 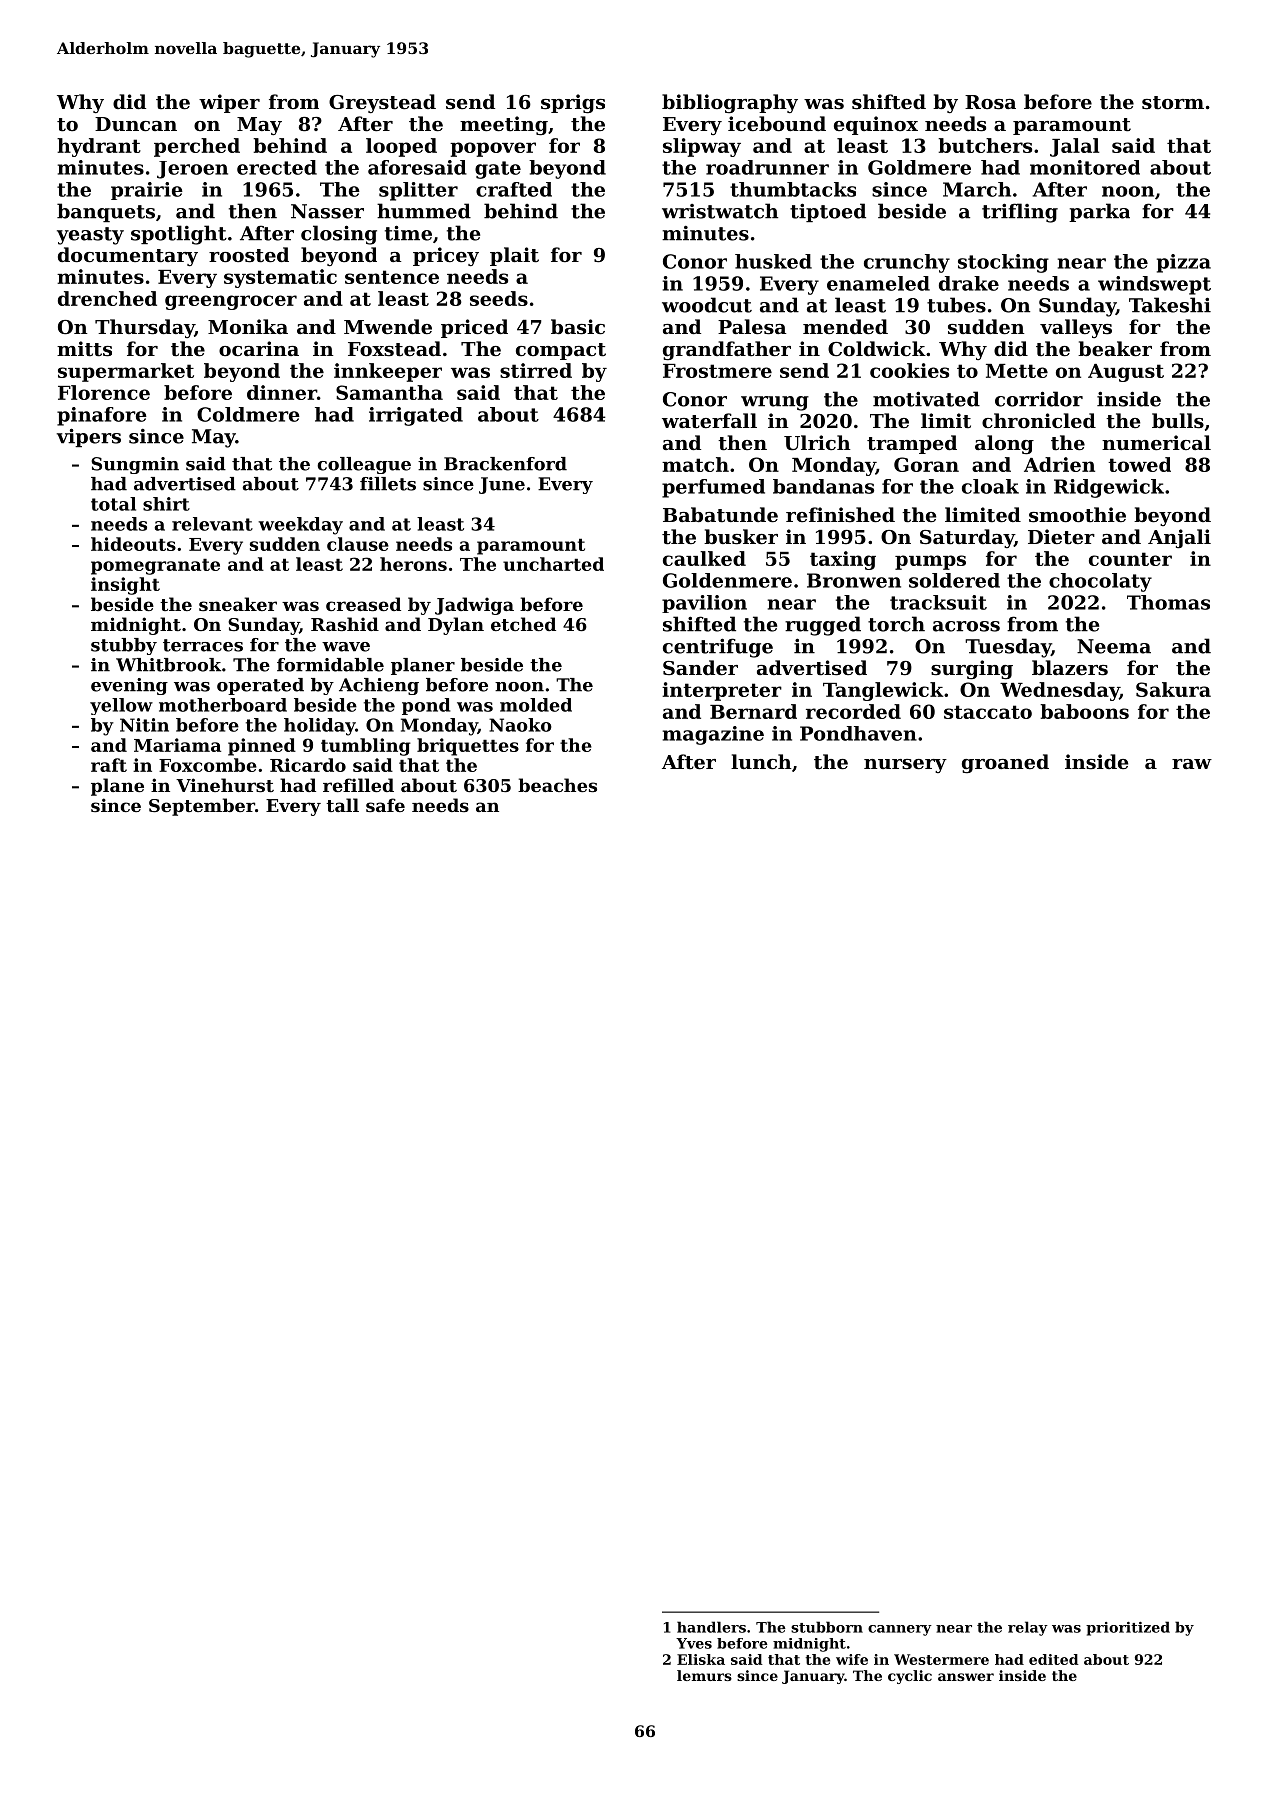 I want to click on September, so click(x=202, y=807).
